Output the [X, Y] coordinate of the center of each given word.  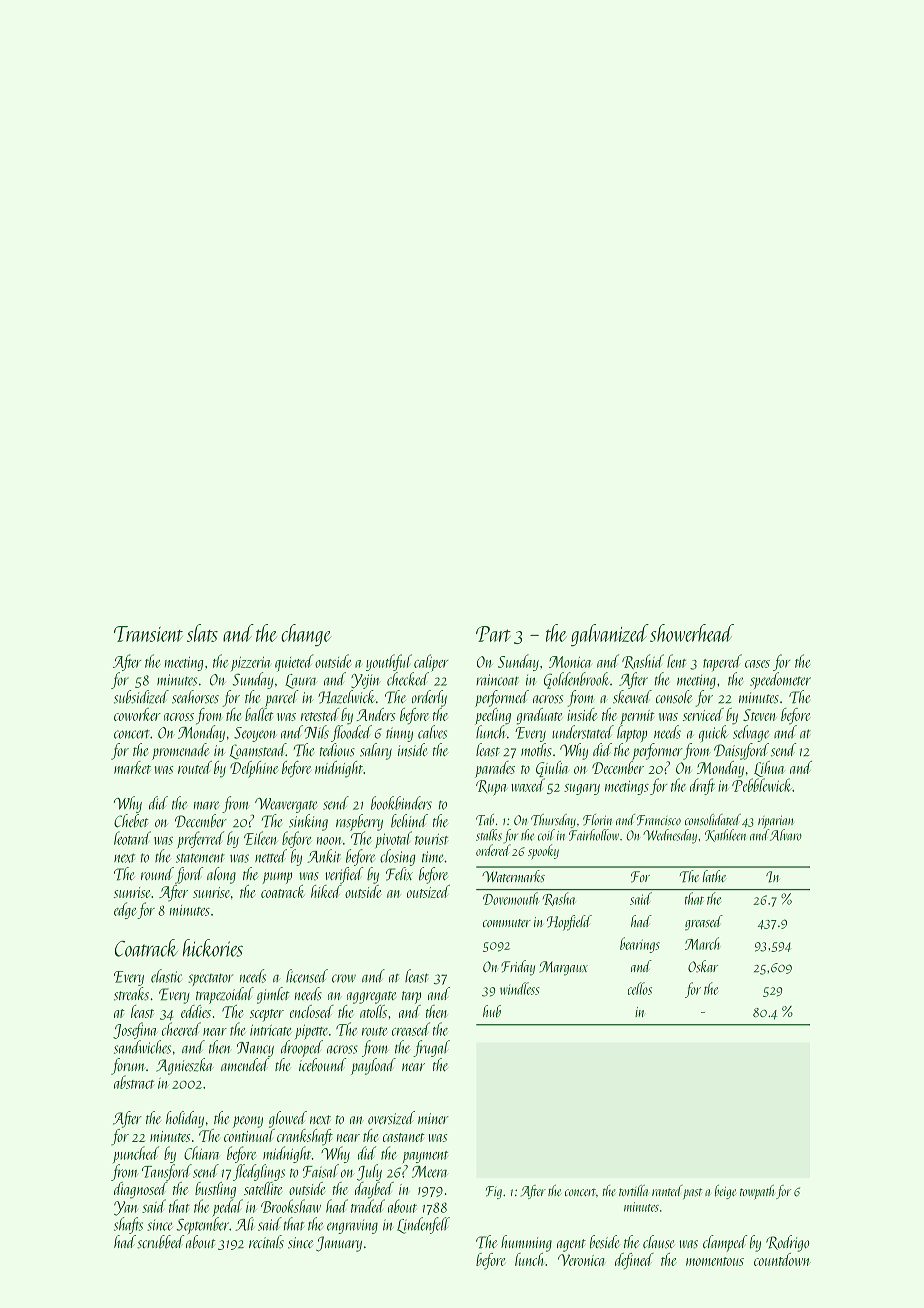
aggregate [371, 997]
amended [245, 1065]
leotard [132, 838]
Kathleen [725, 835]
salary [376, 751]
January [339, 1244]
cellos [640, 988]
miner [433, 1118]
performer [657, 751]
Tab [485, 820]
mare [206, 805]
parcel [282, 698]
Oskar [703, 966]
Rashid [643, 661]
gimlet [273, 995]
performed [502, 698]
